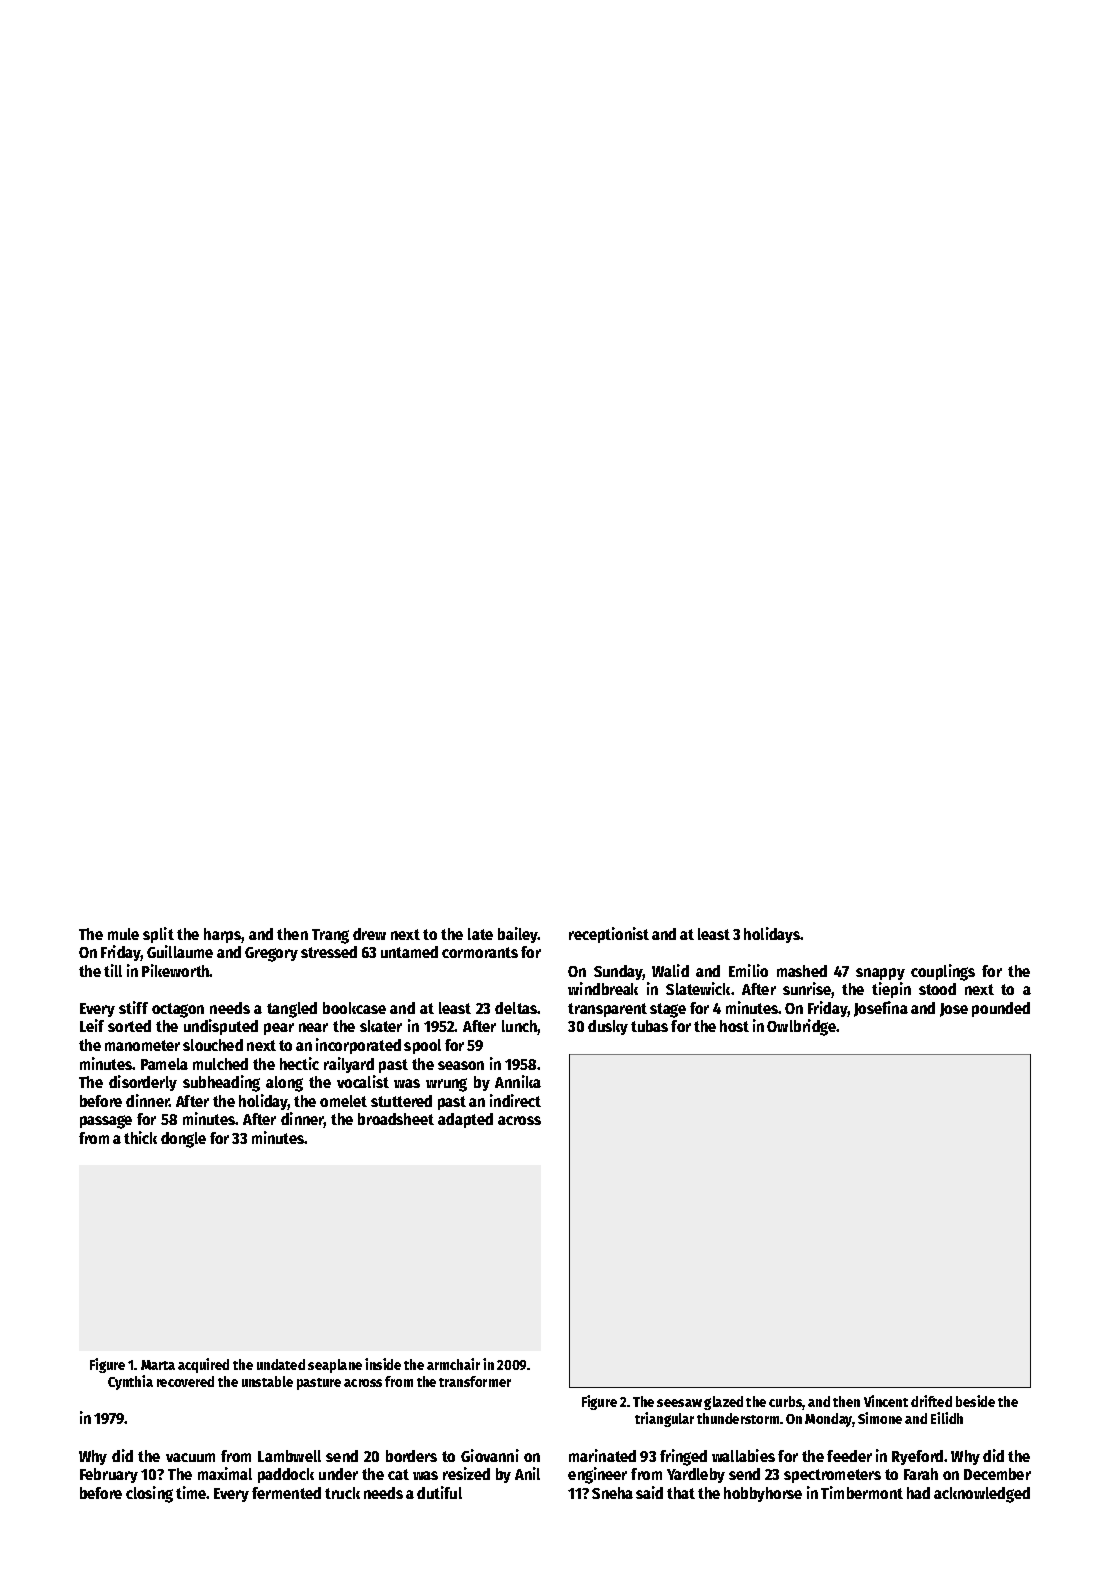 The image size is (1110, 1570). I want to click on transformer, so click(475, 1381).
